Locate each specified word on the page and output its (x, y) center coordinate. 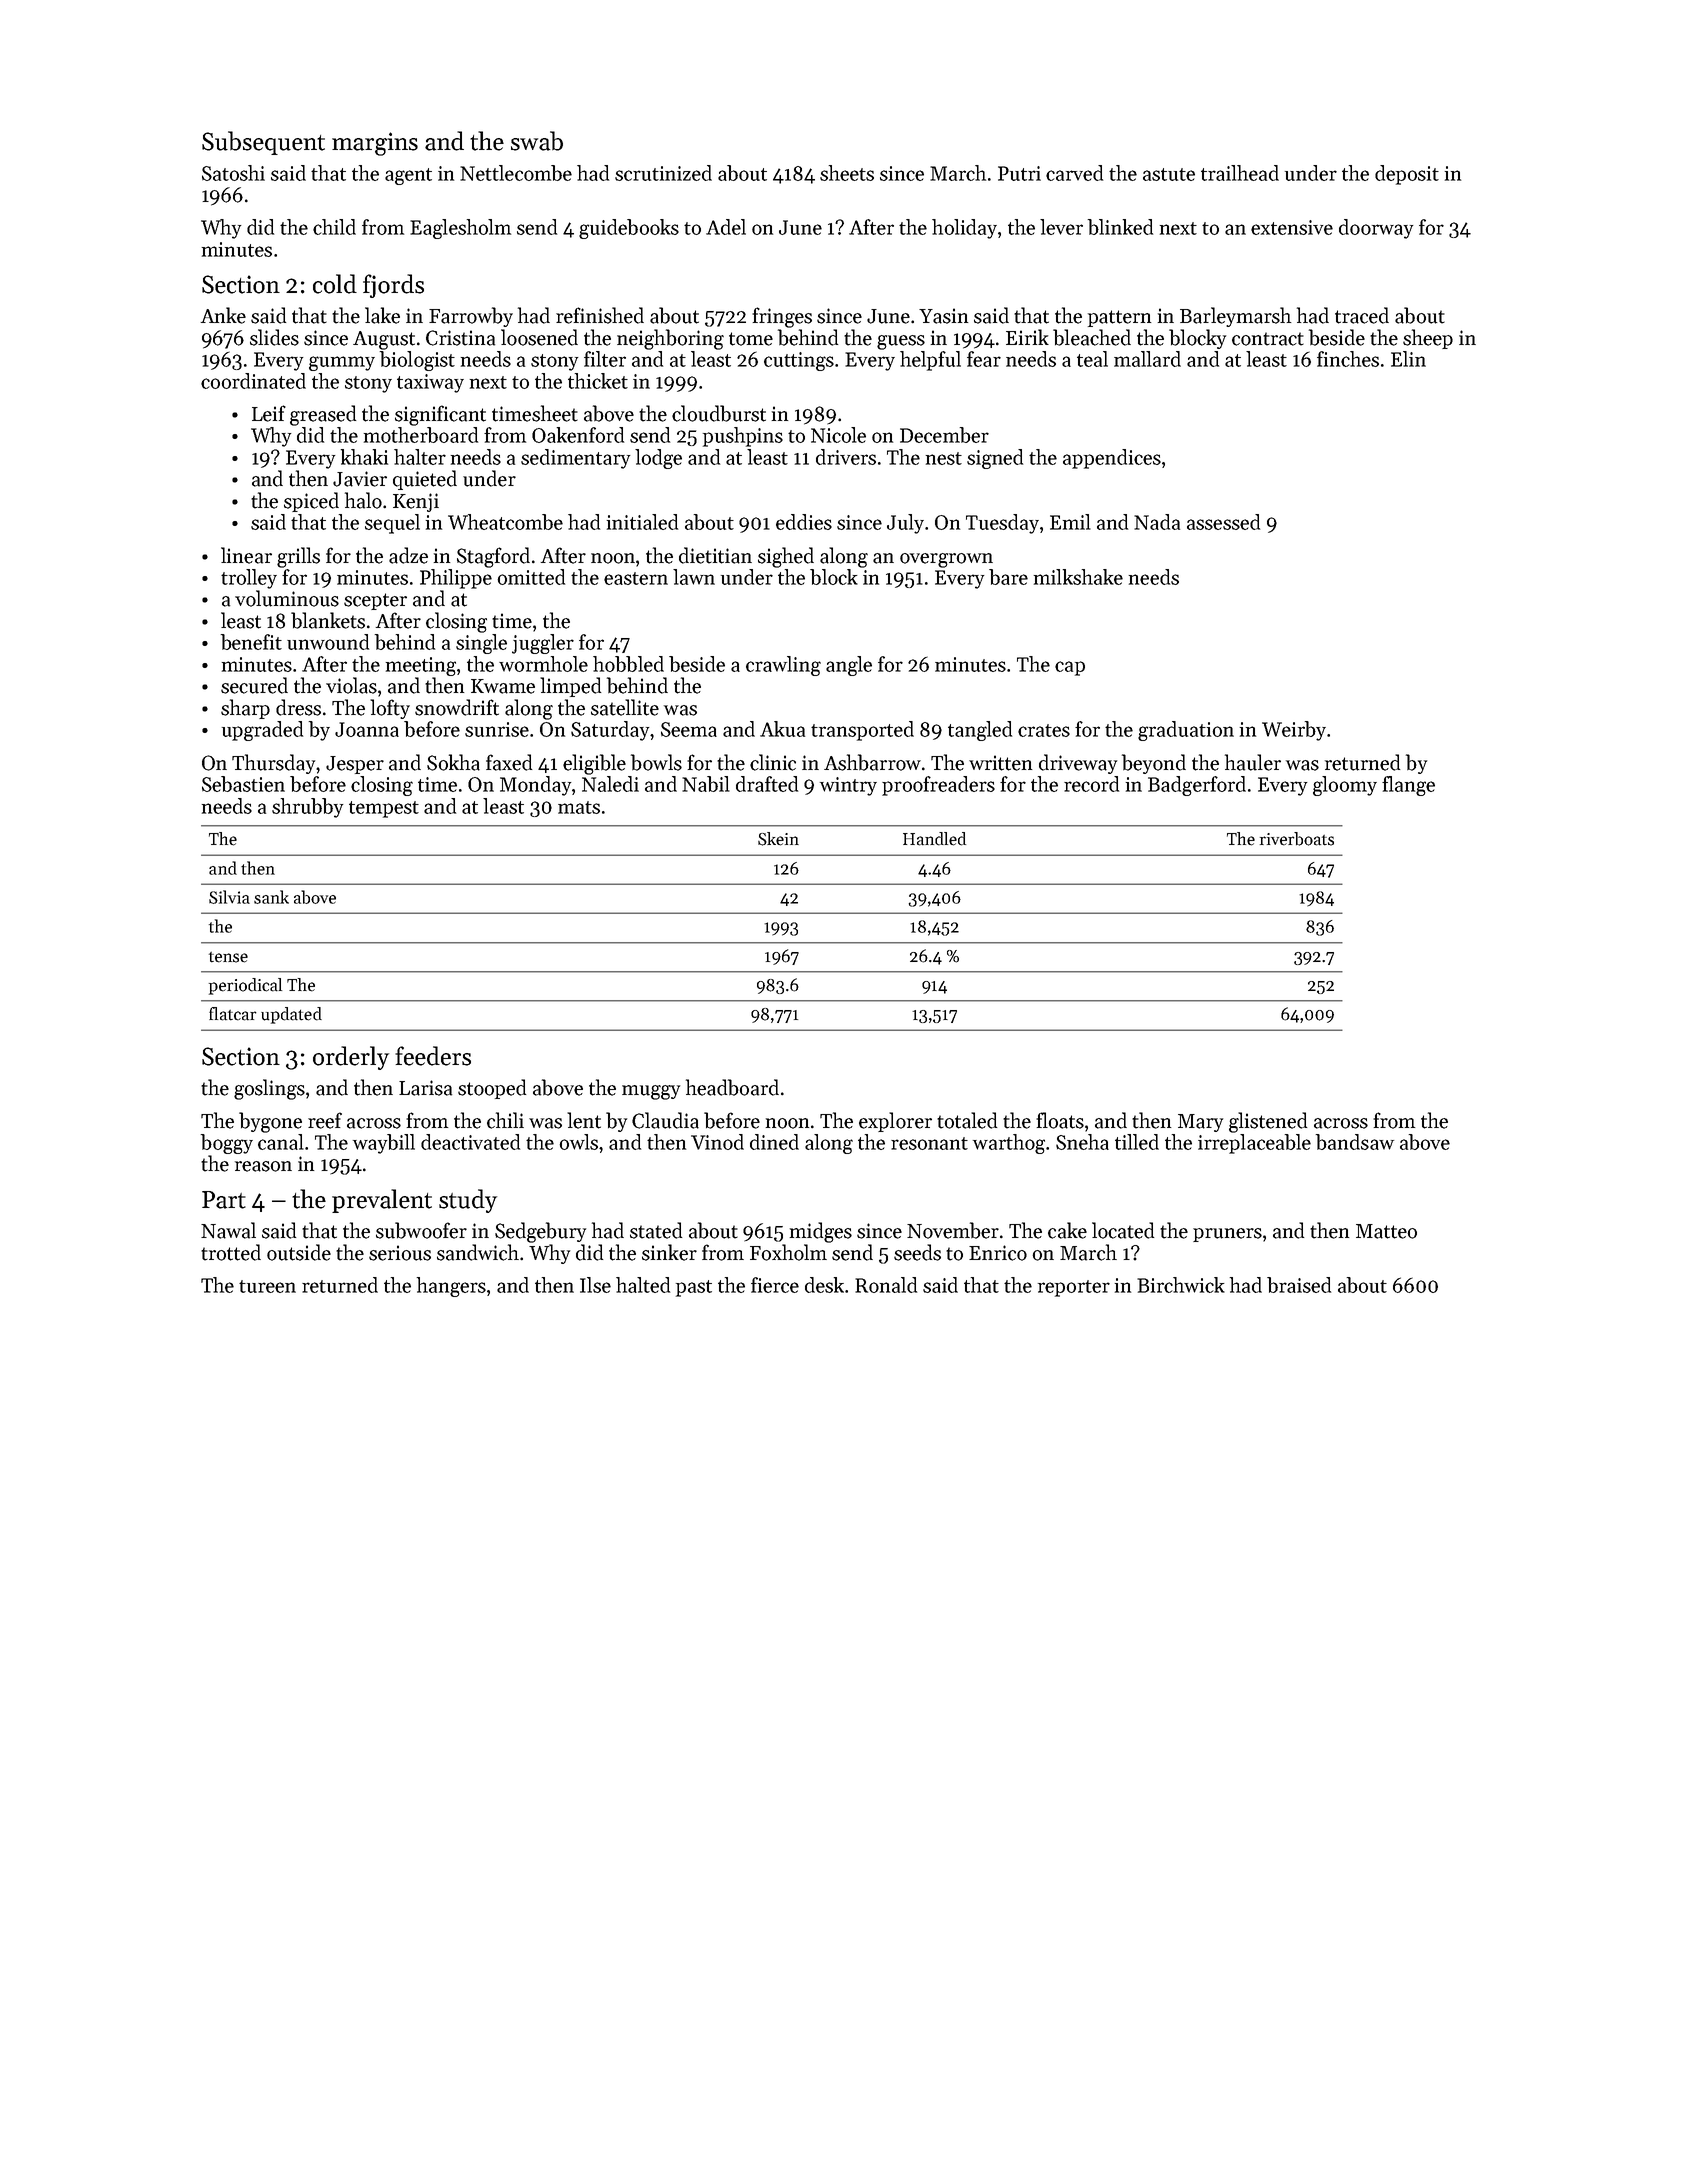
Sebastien (243, 784)
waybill (384, 1144)
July (905, 524)
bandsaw (1355, 1142)
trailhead (1240, 173)
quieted (425, 480)
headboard (732, 1087)
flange (1408, 786)
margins (375, 144)
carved (1074, 173)
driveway (1078, 764)
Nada (1157, 522)
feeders (433, 1056)
